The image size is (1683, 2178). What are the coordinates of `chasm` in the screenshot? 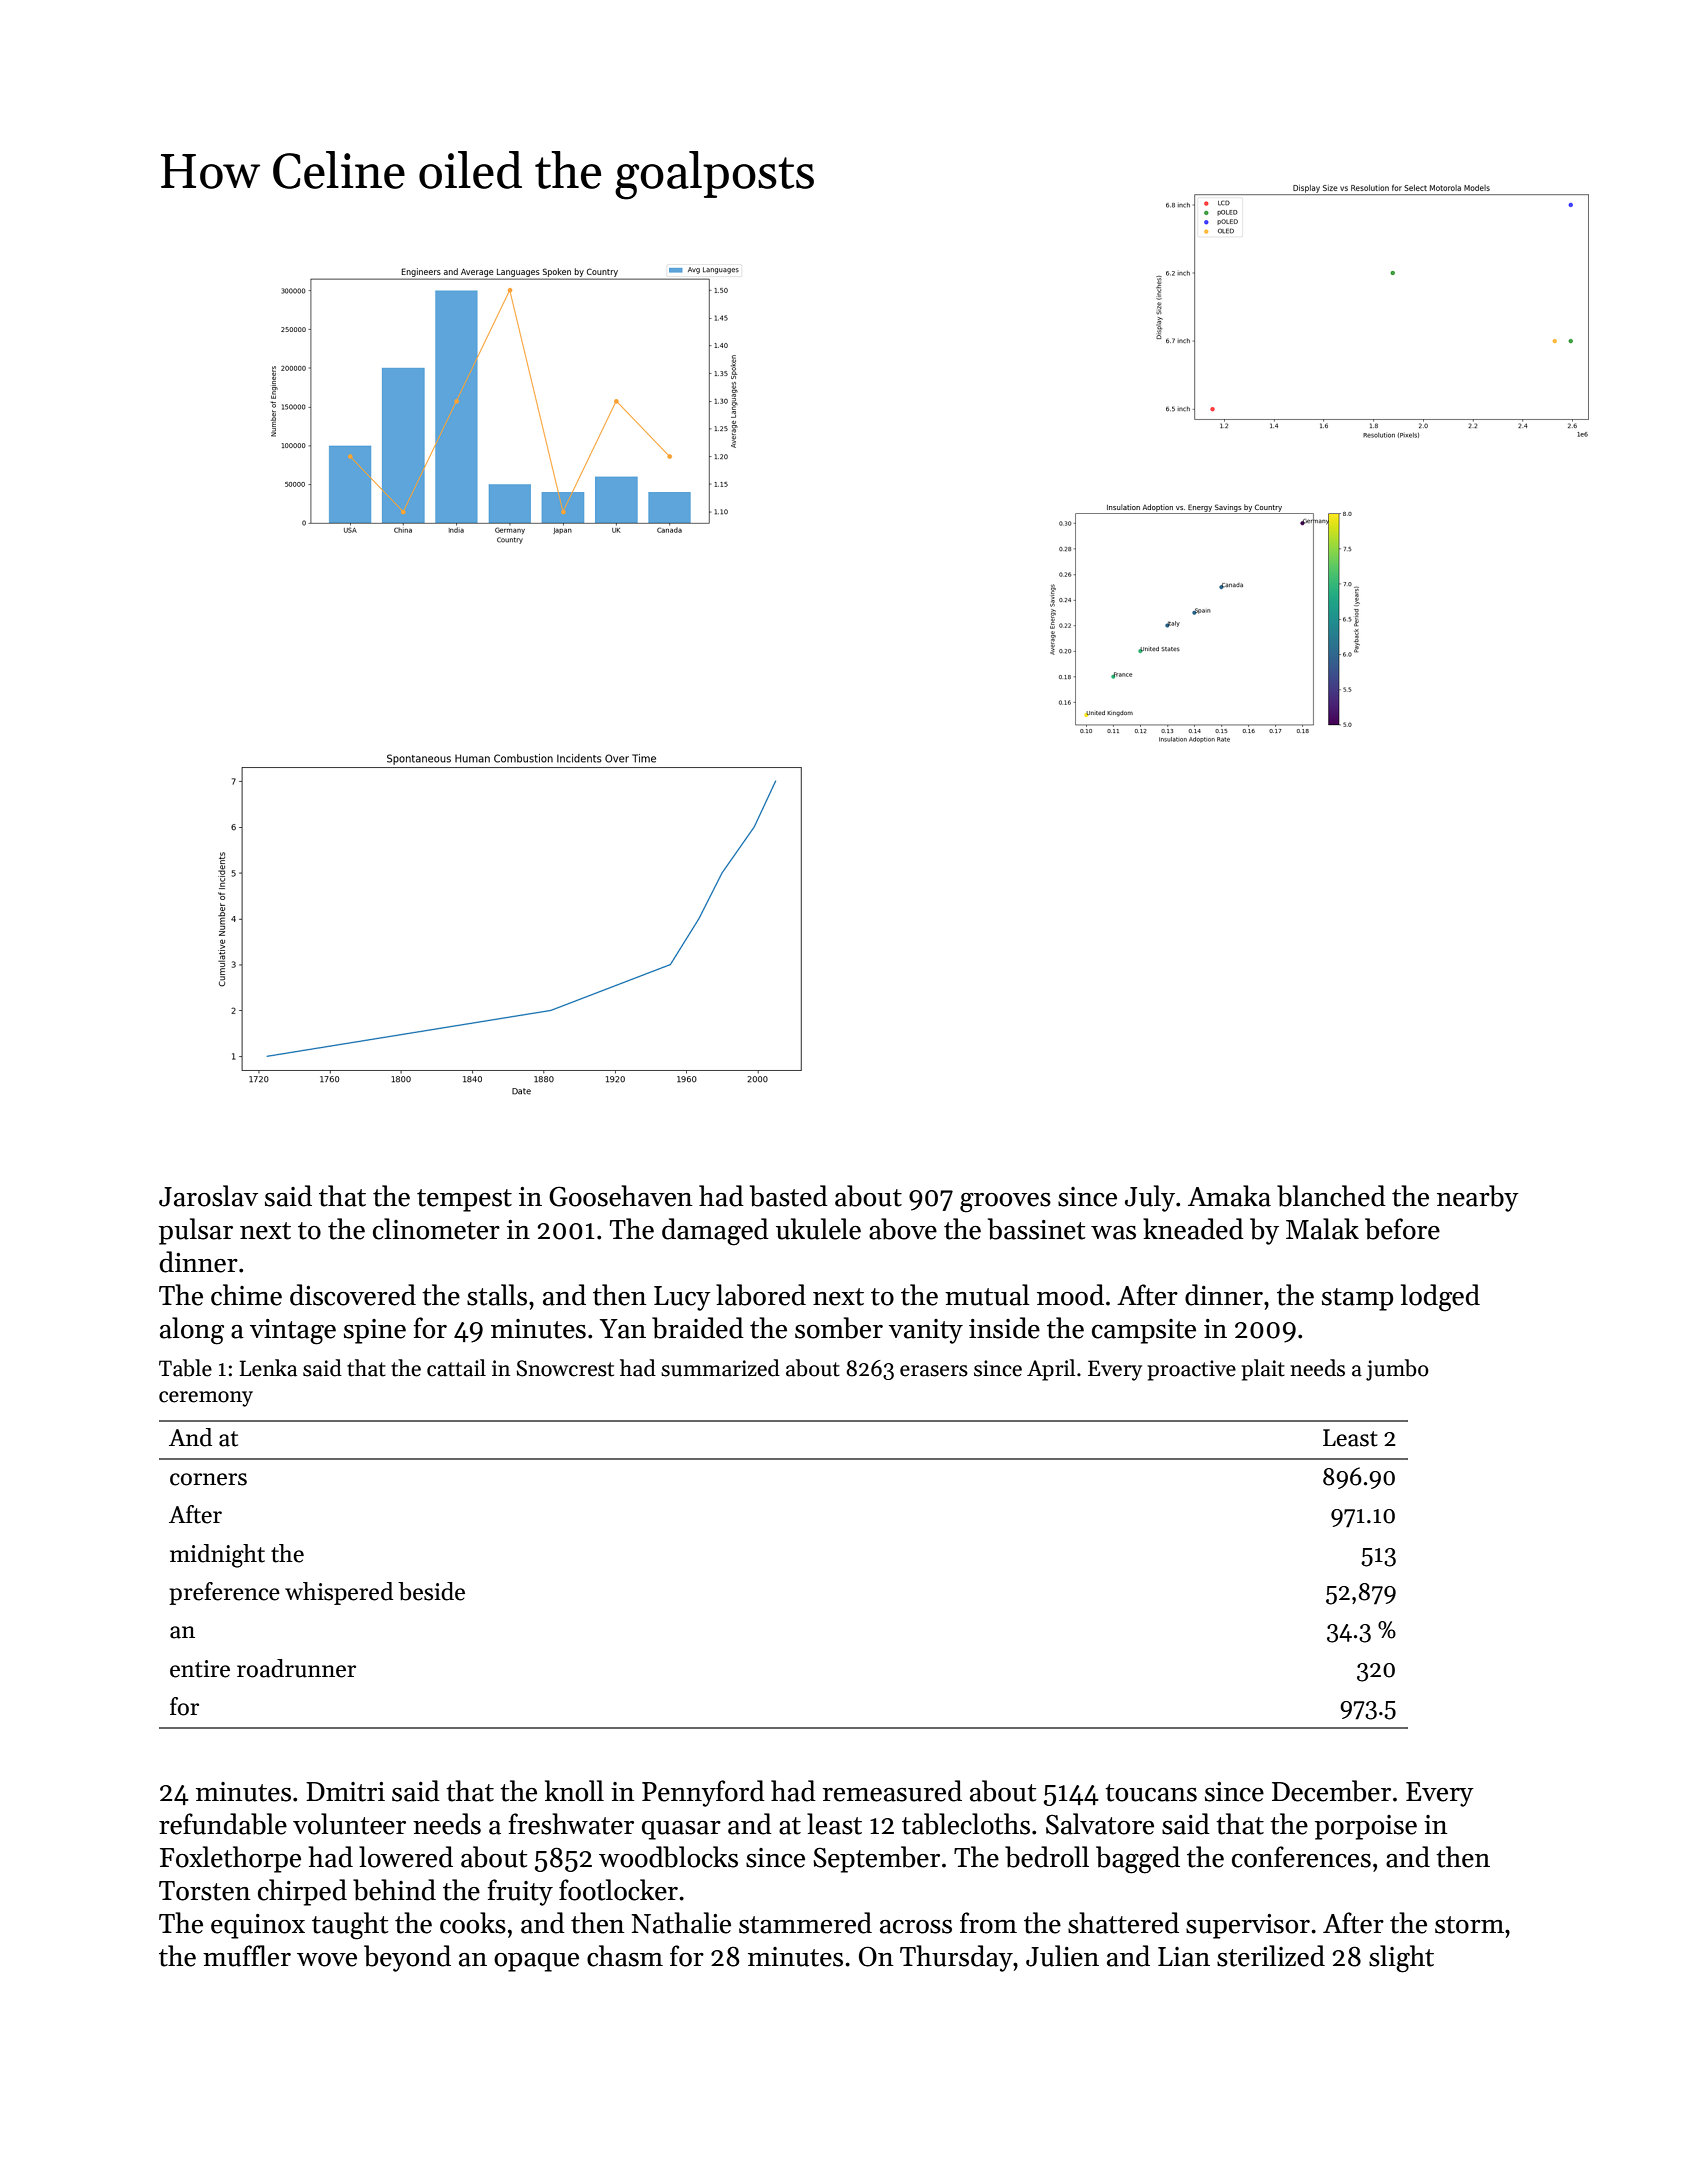 It's located at (625, 1956).
